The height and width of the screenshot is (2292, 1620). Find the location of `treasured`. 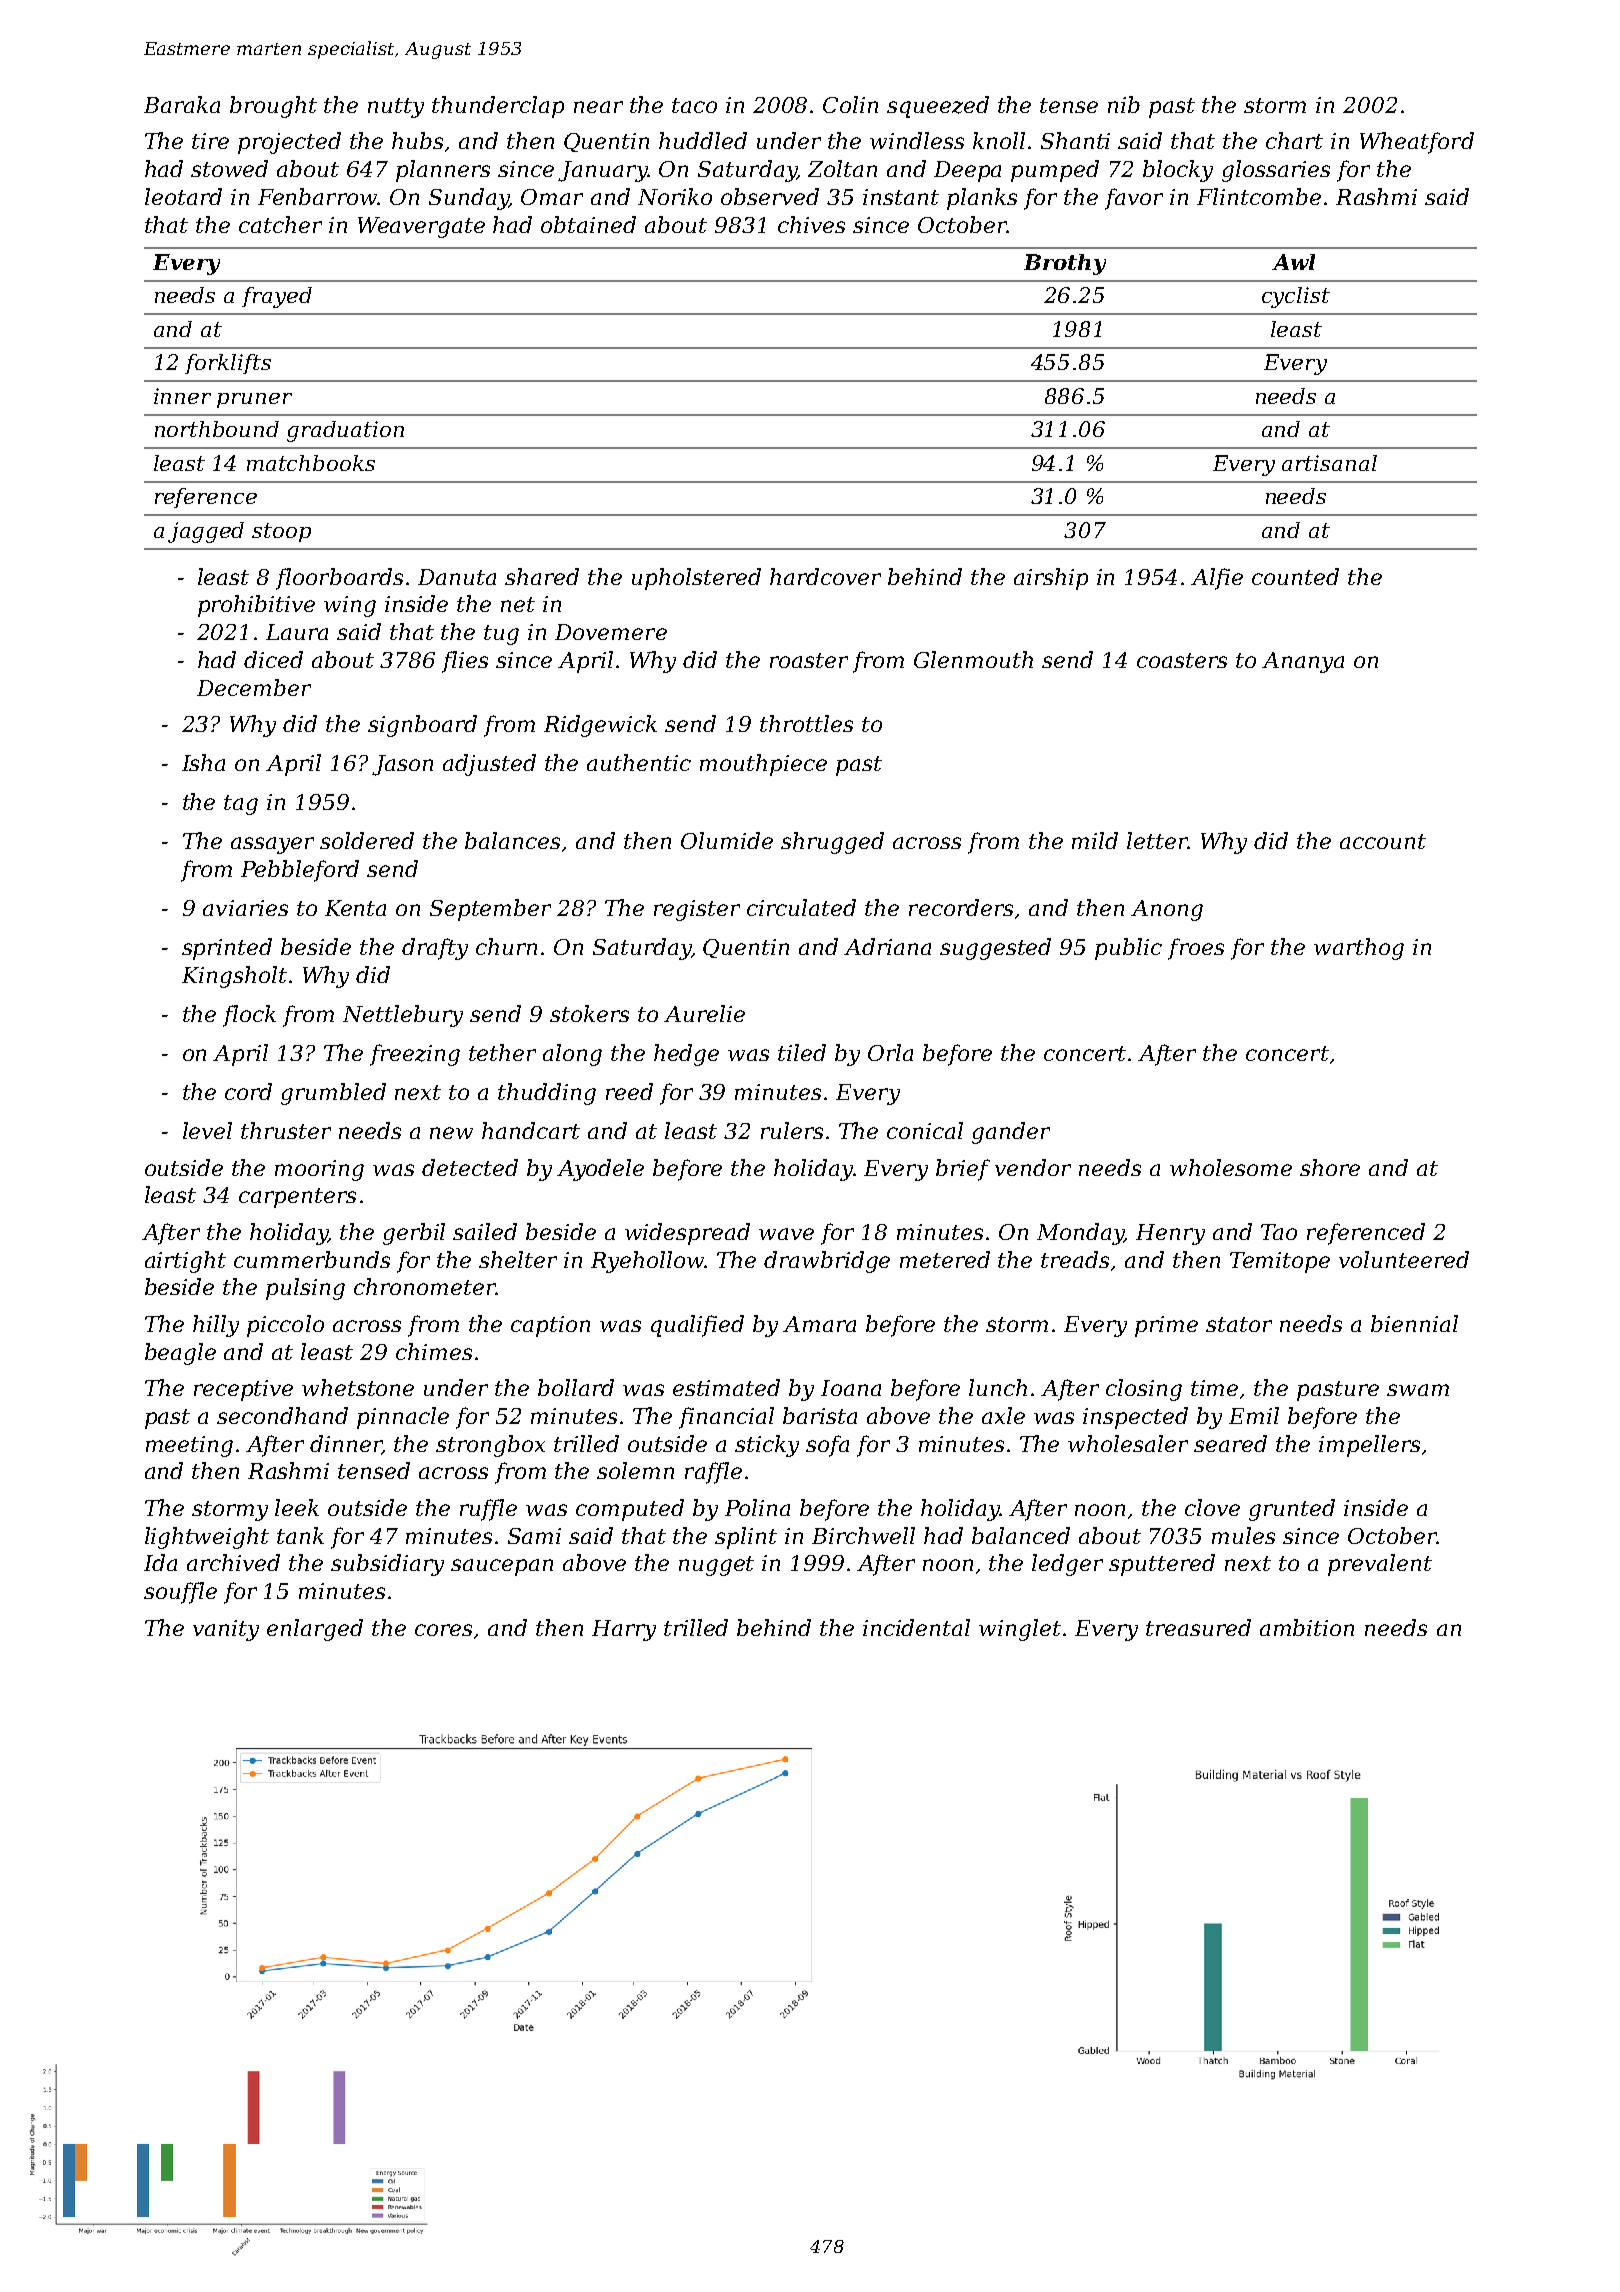

treasured is located at coordinates (1198, 1627).
